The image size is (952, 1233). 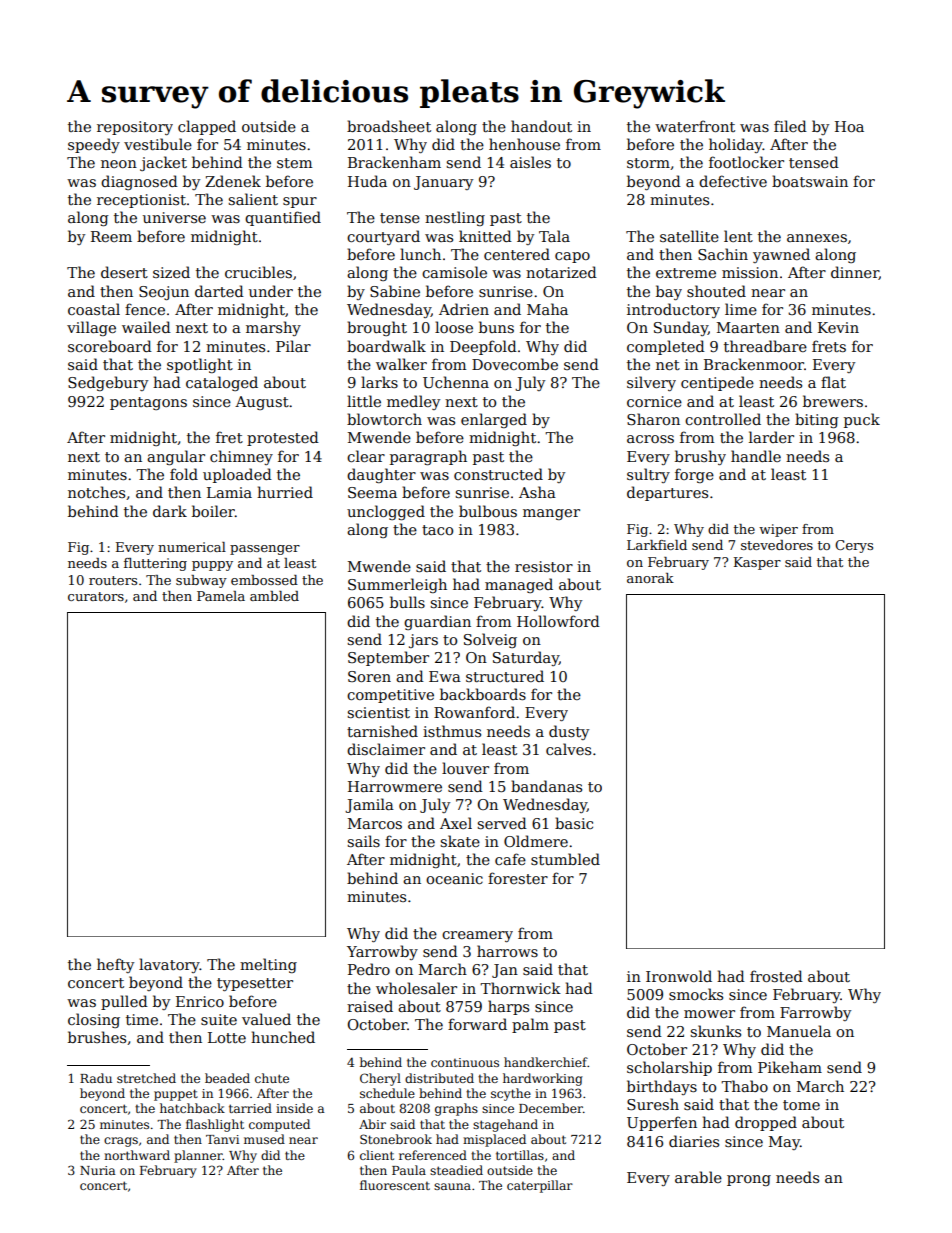 I want to click on Ironwold, so click(x=679, y=976).
